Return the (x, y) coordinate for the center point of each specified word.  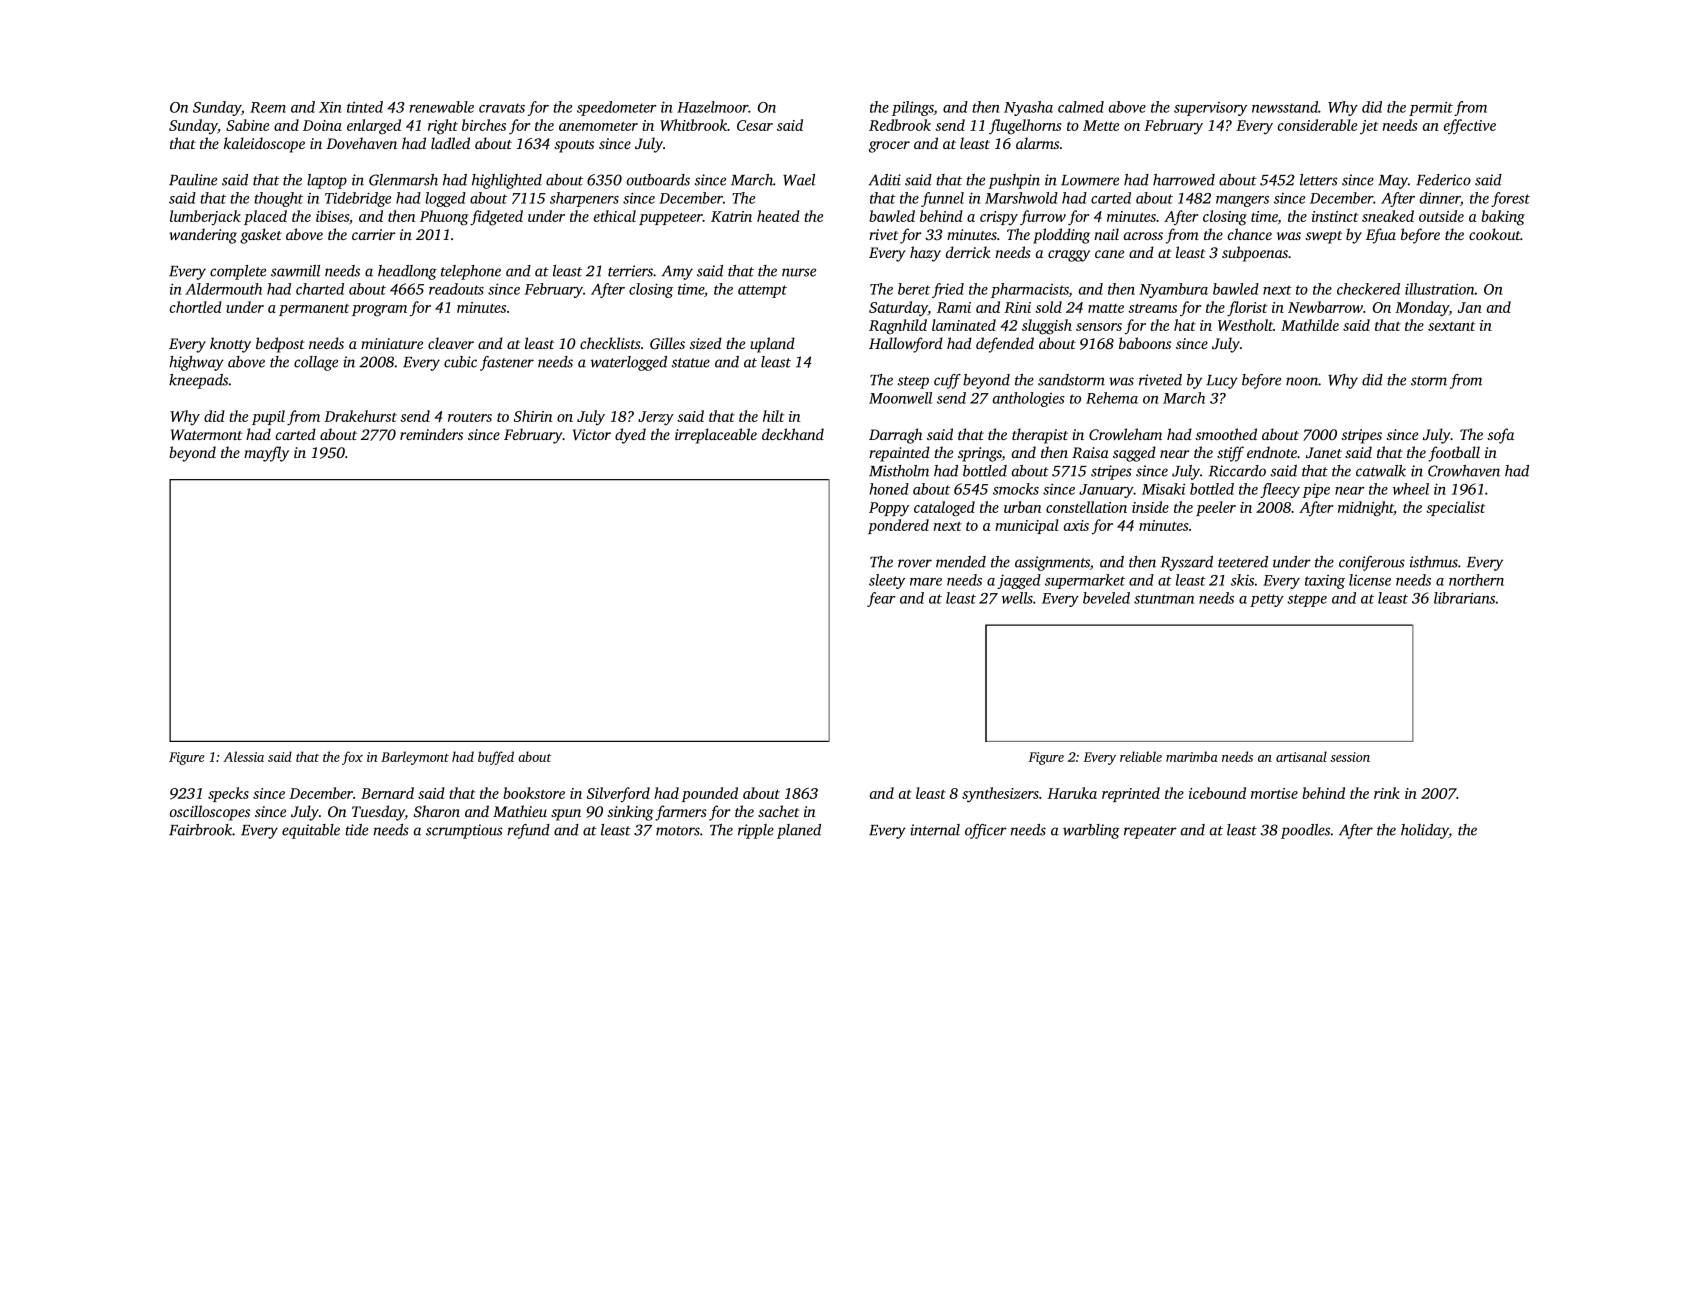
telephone (471, 272)
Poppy (889, 509)
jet (1369, 127)
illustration (1440, 289)
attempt (762, 291)
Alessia (243, 756)
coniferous (1372, 563)
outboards (658, 180)
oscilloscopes (209, 813)
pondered (898, 526)
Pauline (193, 180)
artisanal (1301, 756)
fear (881, 599)
